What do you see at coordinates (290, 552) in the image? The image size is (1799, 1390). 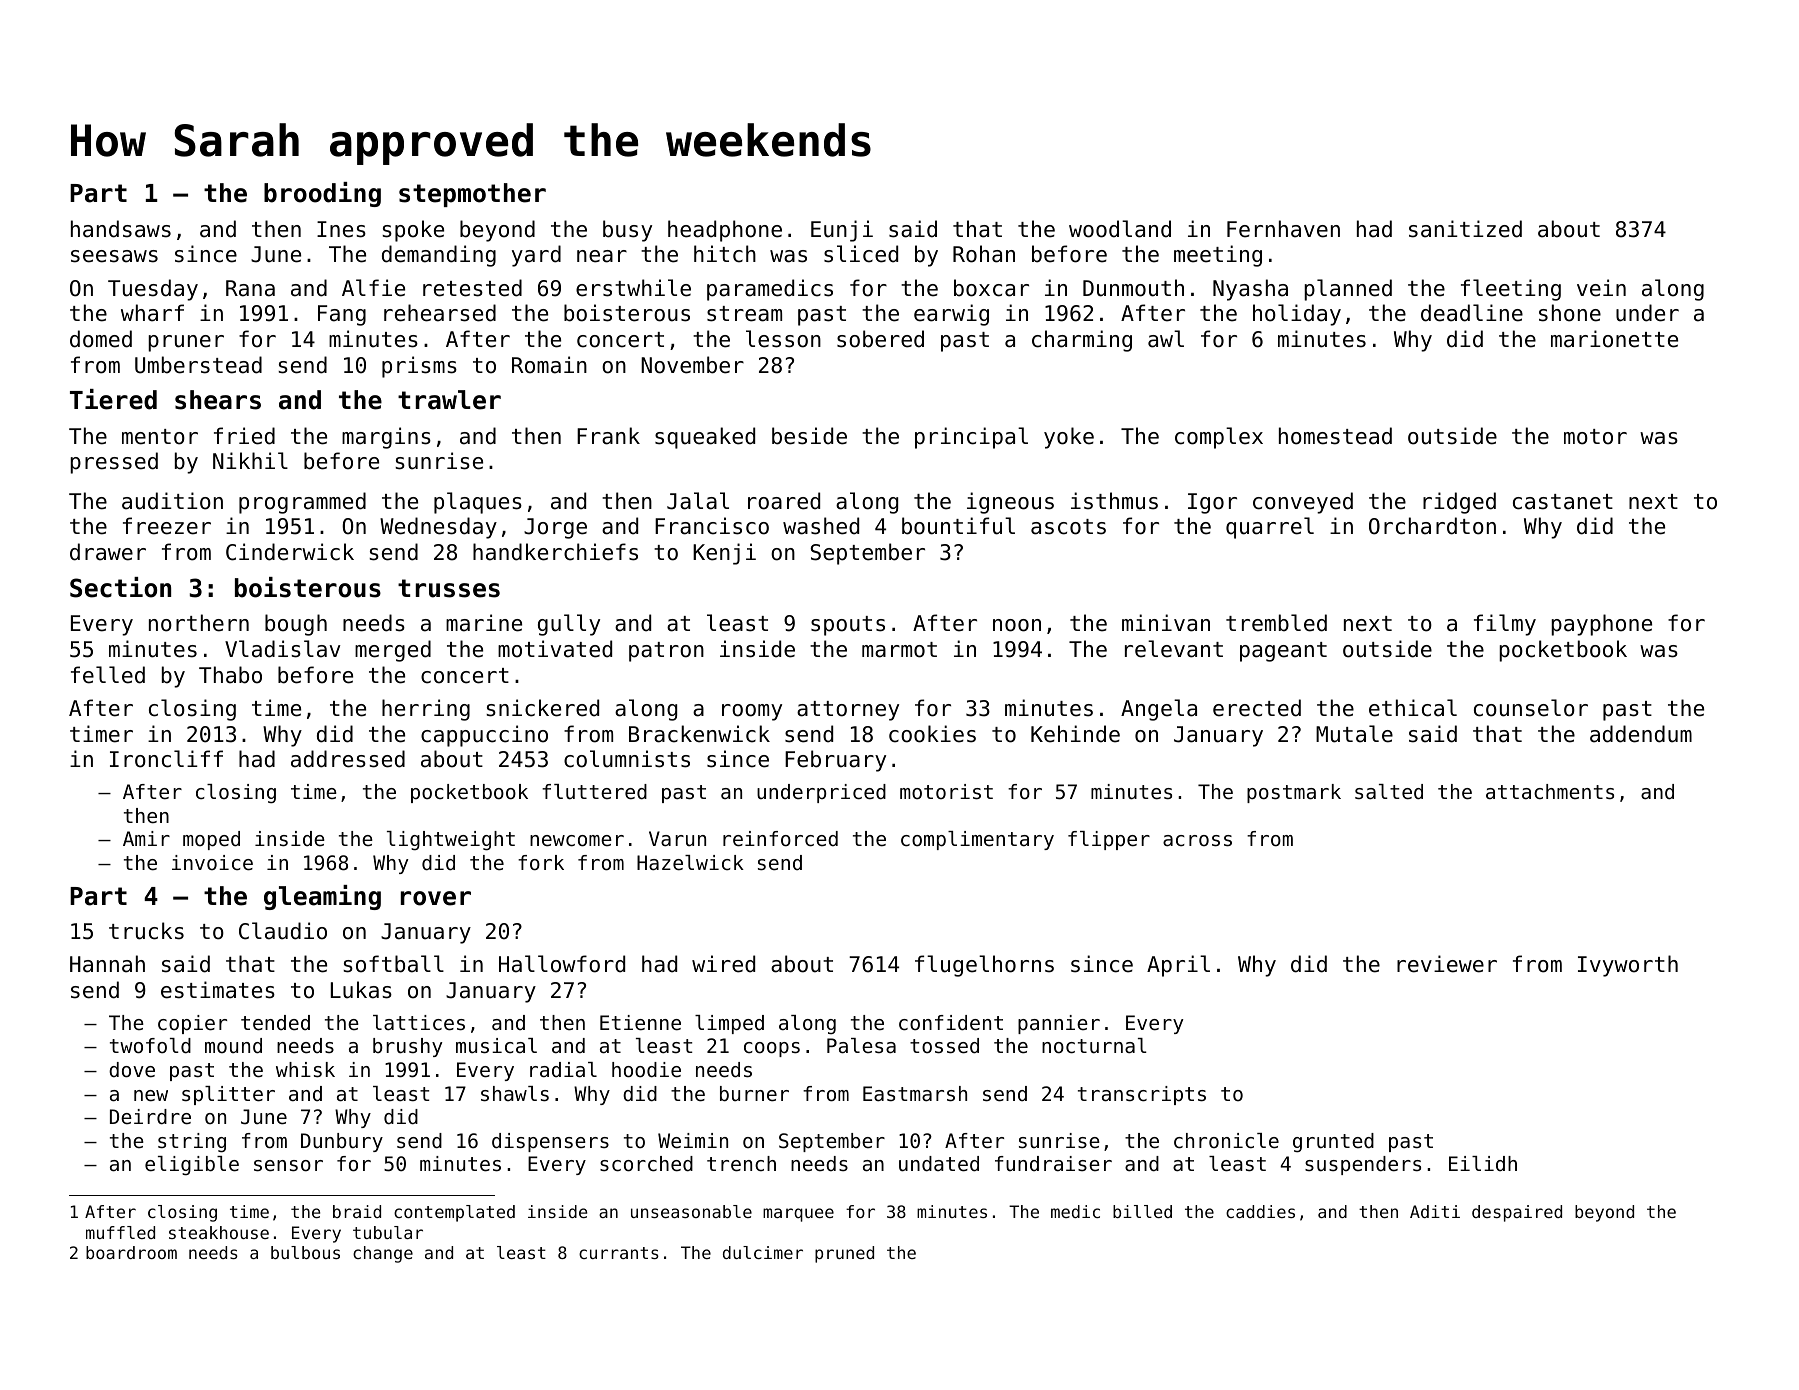 I see `Cinderwick` at bounding box center [290, 552].
